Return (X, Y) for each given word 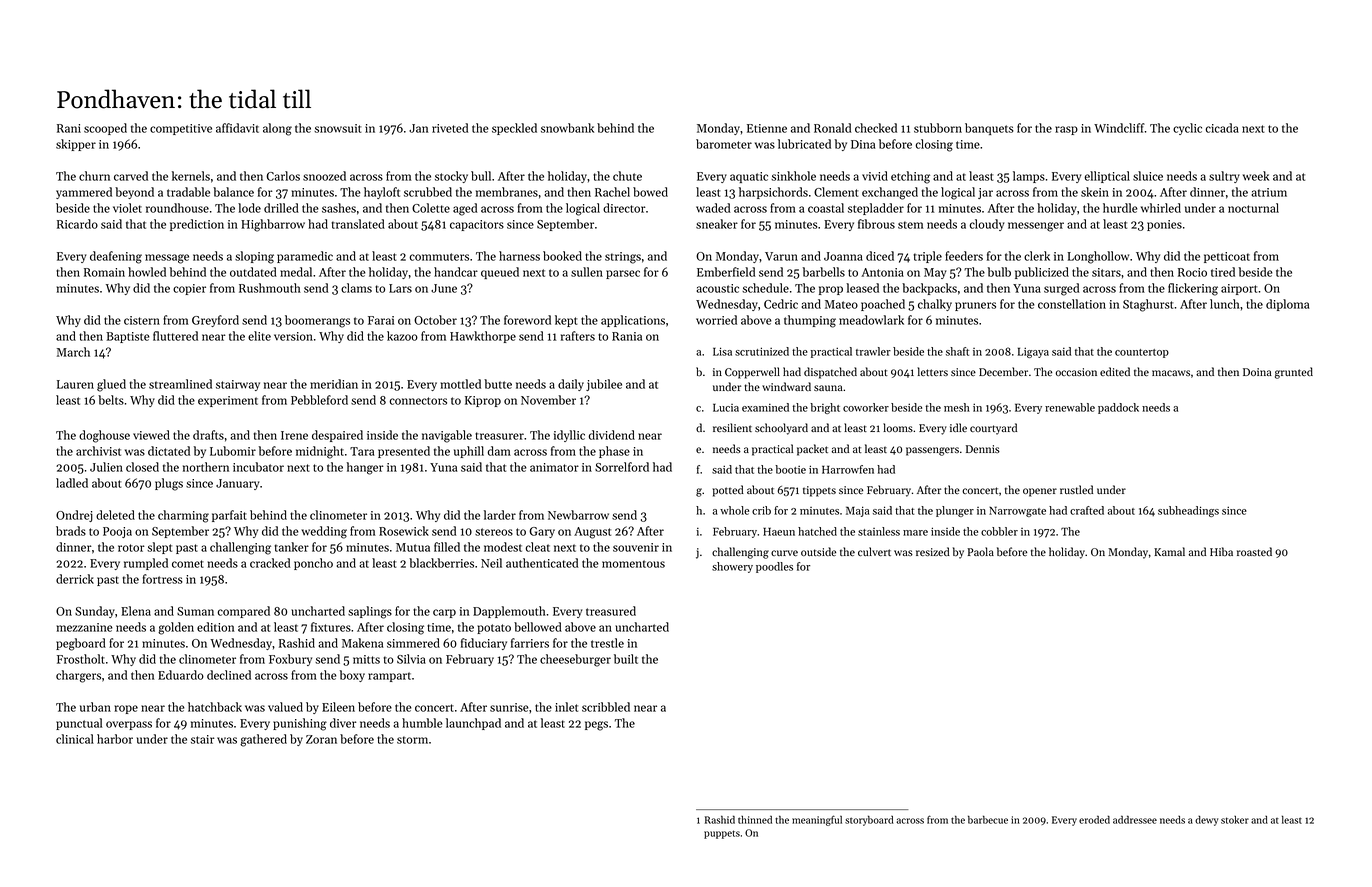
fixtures (331, 627)
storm (412, 740)
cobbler (999, 531)
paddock (1118, 408)
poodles (774, 567)
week (1256, 176)
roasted (1254, 552)
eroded (1094, 819)
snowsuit (337, 128)
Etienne (767, 128)
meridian (334, 384)
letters (932, 371)
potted (728, 491)
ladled (72, 483)
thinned (755, 820)
